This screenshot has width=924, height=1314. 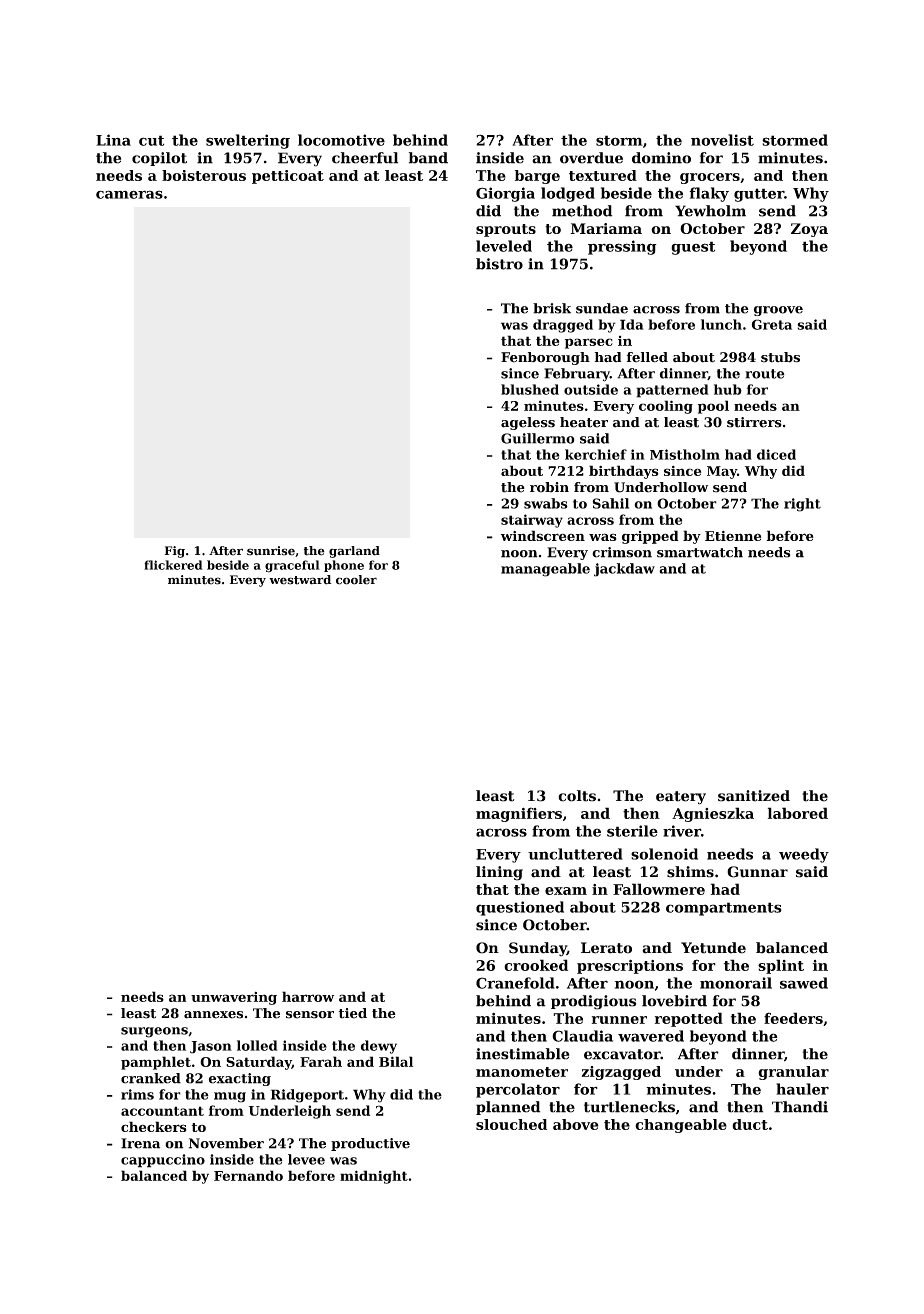 I want to click on changeable, so click(x=681, y=1126).
